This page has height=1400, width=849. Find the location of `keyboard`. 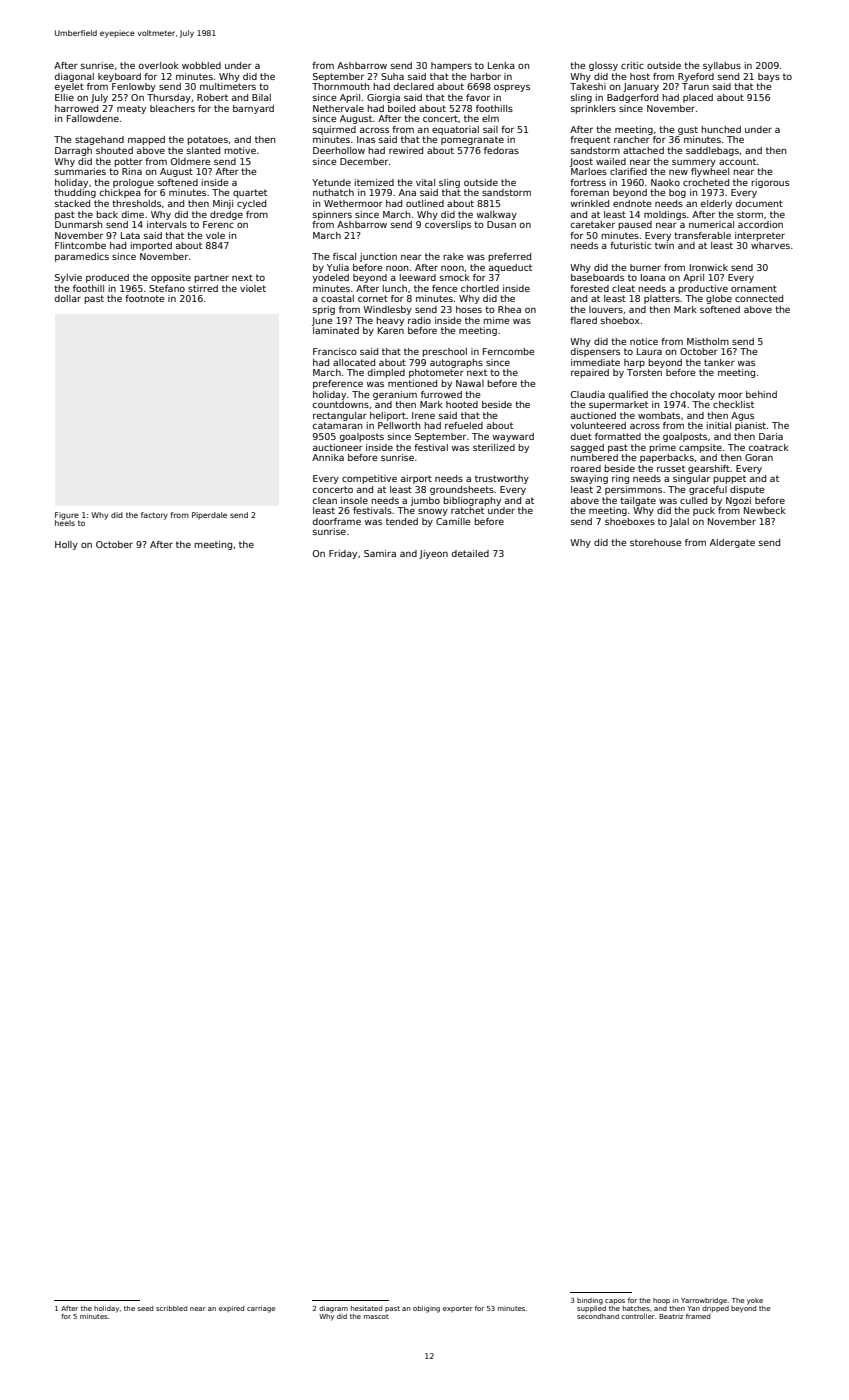

keyboard is located at coordinates (119, 77).
